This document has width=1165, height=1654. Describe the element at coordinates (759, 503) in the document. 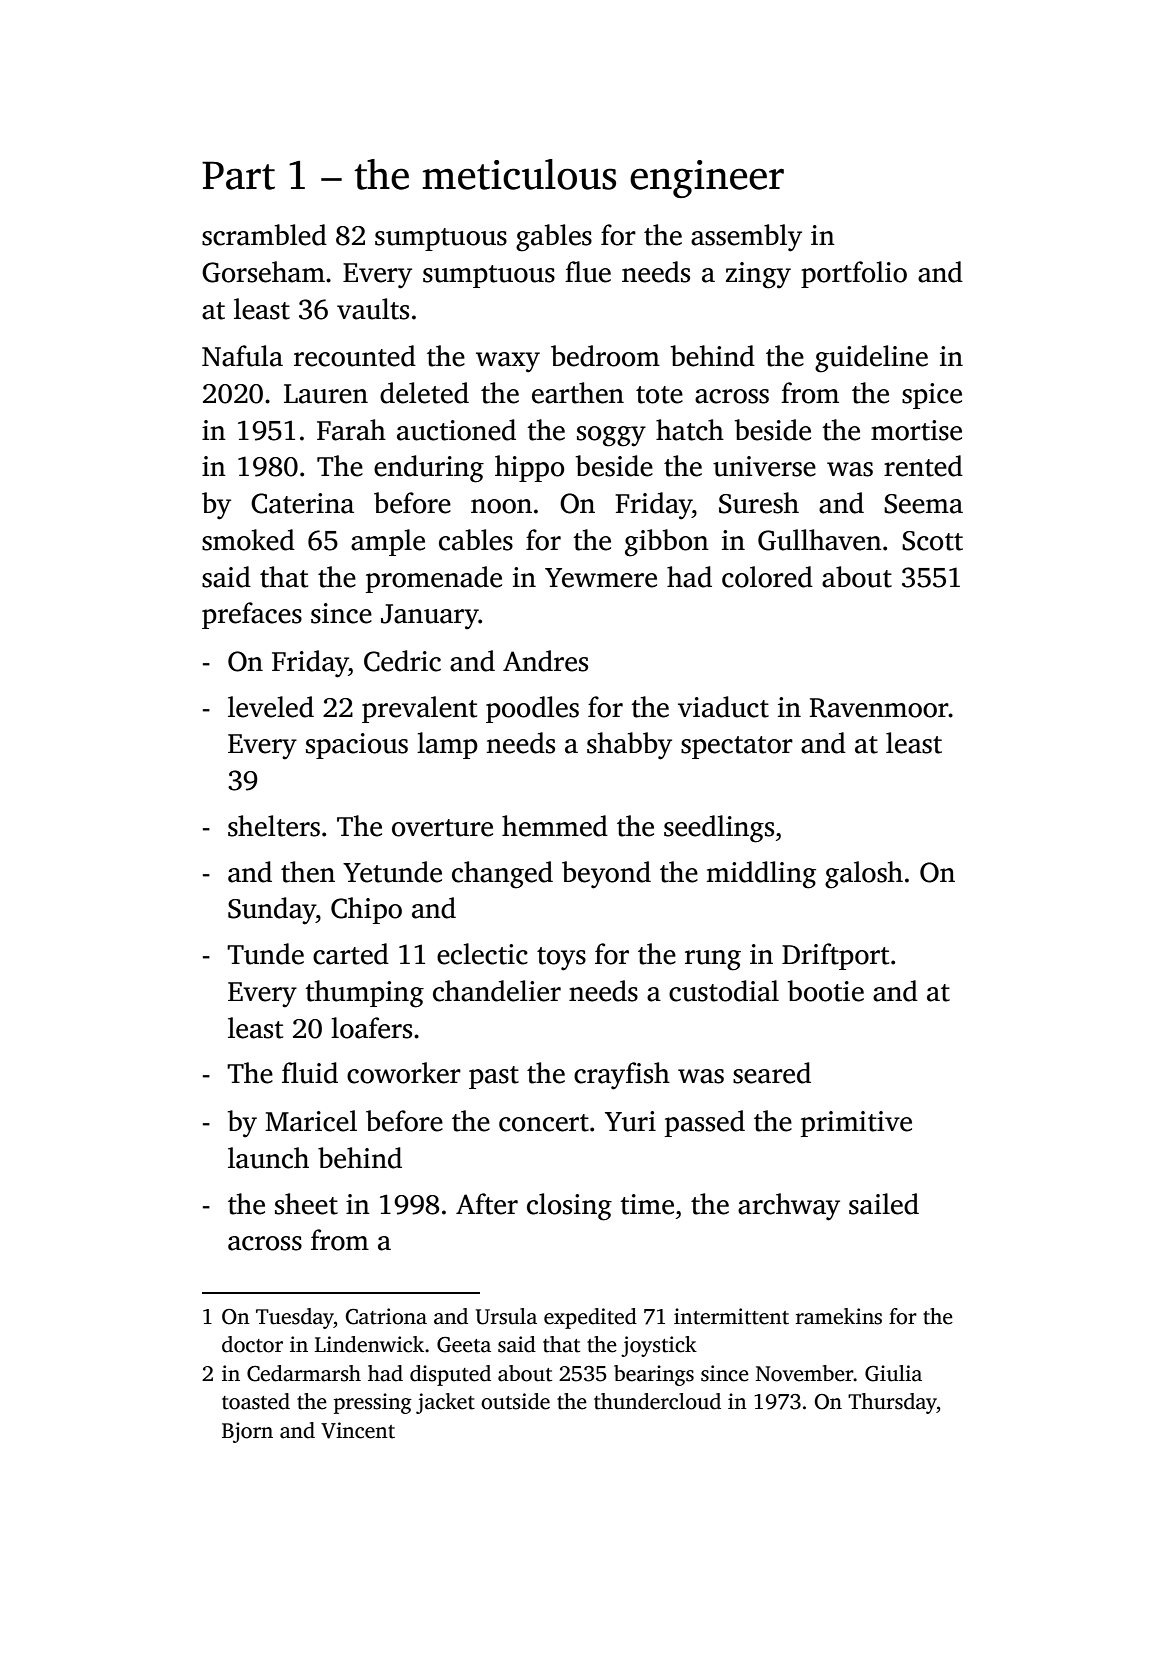

I see `Suresh` at that location.
